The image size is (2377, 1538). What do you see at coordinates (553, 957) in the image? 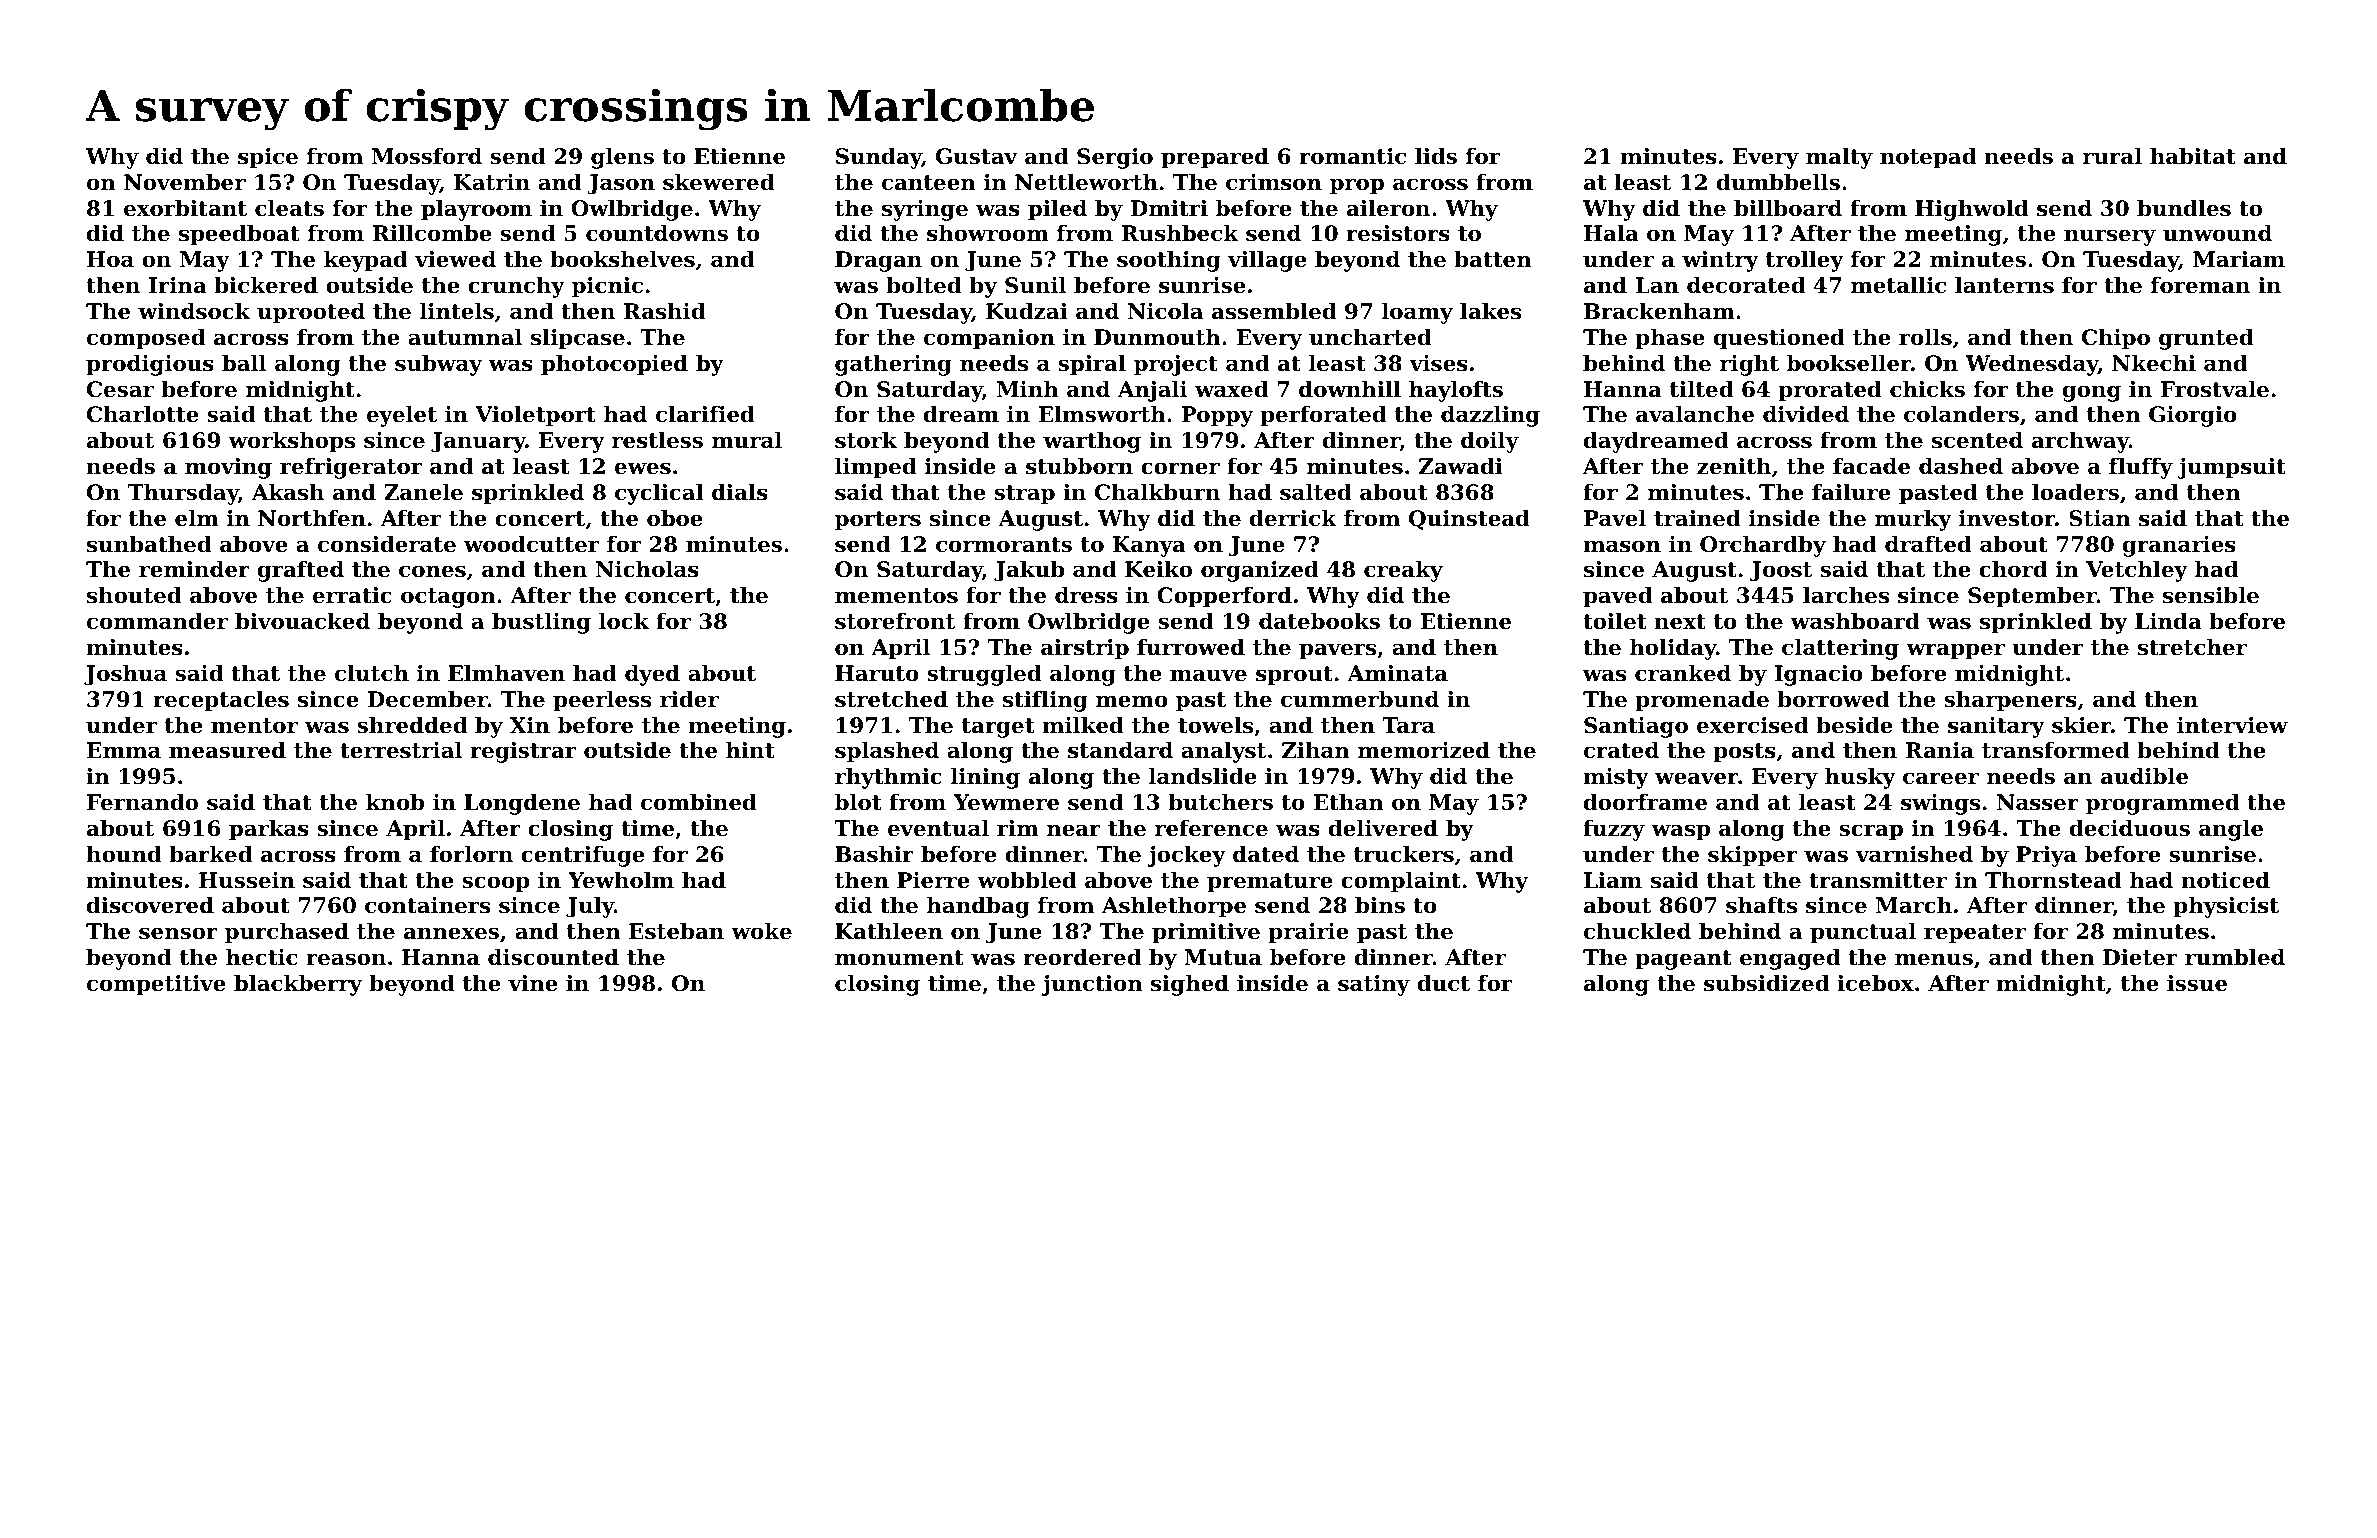
I see `discounted` at bounding box center [553, 957].
